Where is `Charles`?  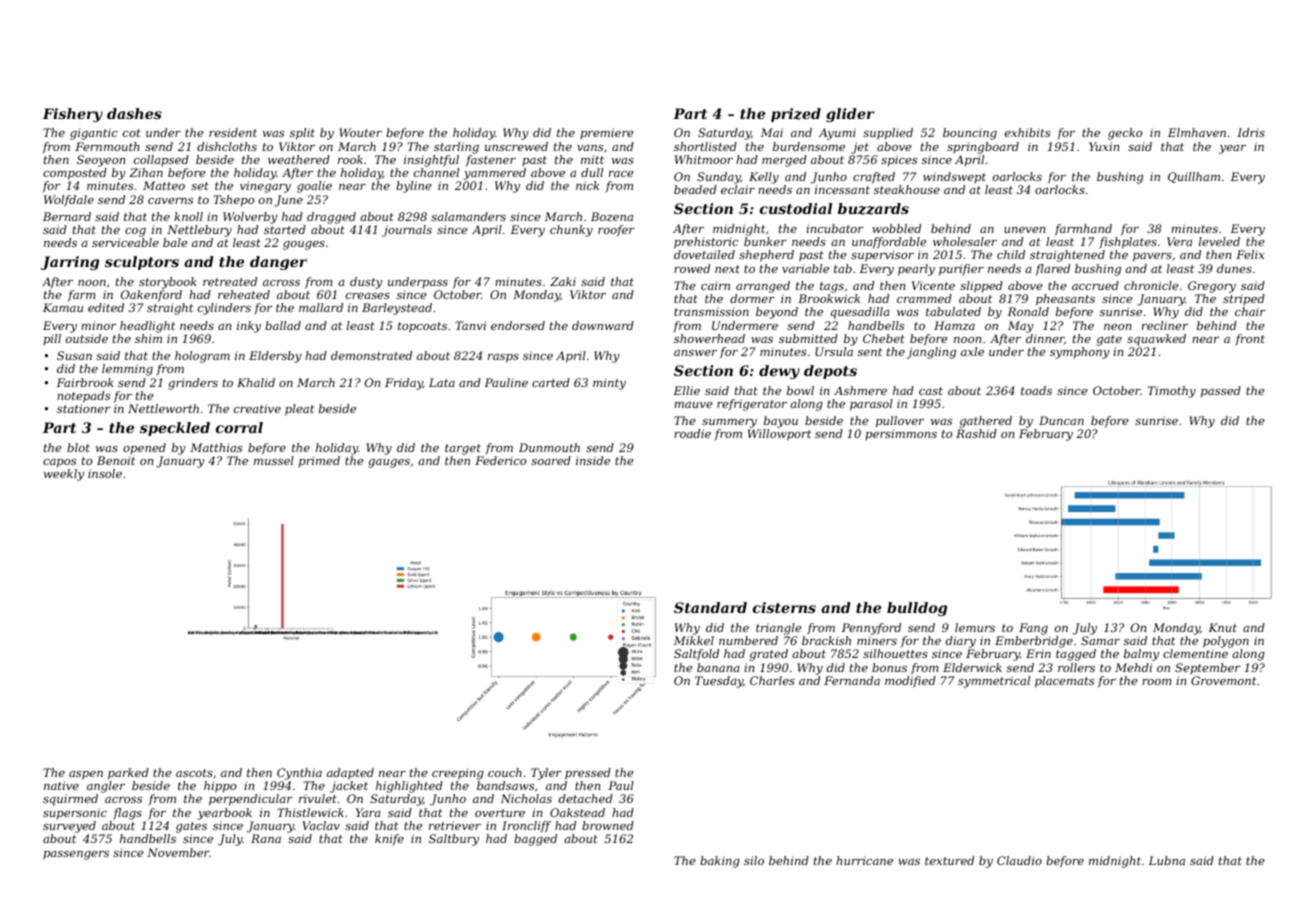
Charles is located at coordinates (772, 680).
